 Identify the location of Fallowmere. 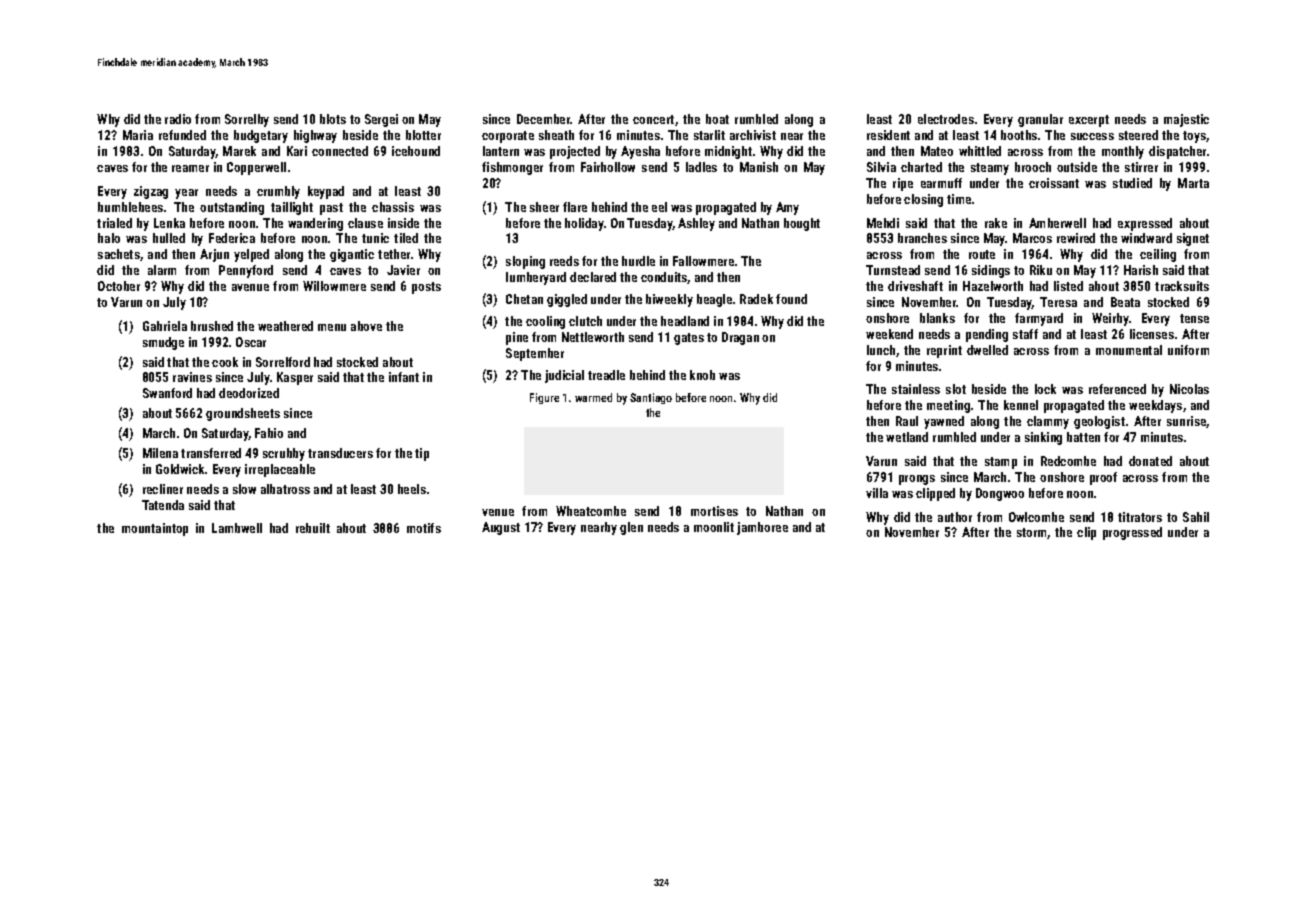
(703, 261).
